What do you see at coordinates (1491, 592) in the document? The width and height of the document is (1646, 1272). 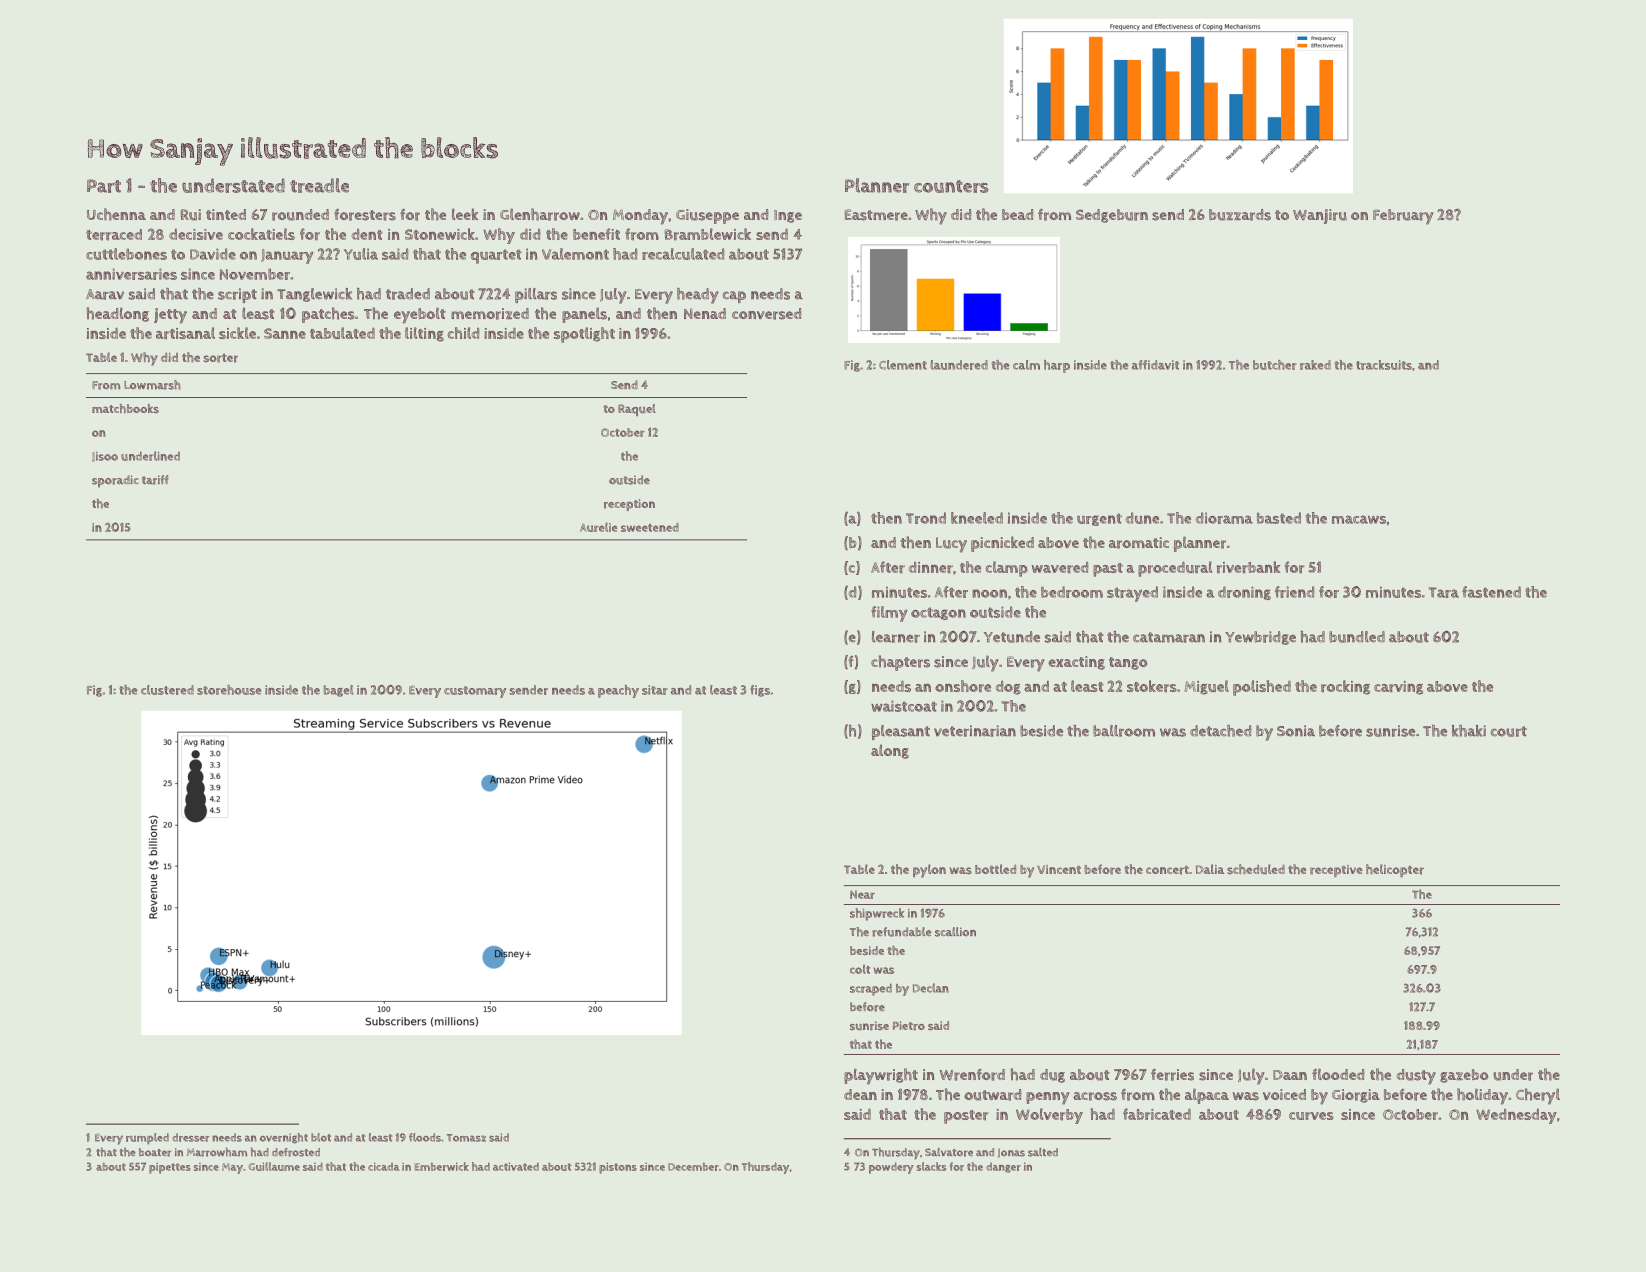 I see `fastened` at bounding box center [1491, 592].
